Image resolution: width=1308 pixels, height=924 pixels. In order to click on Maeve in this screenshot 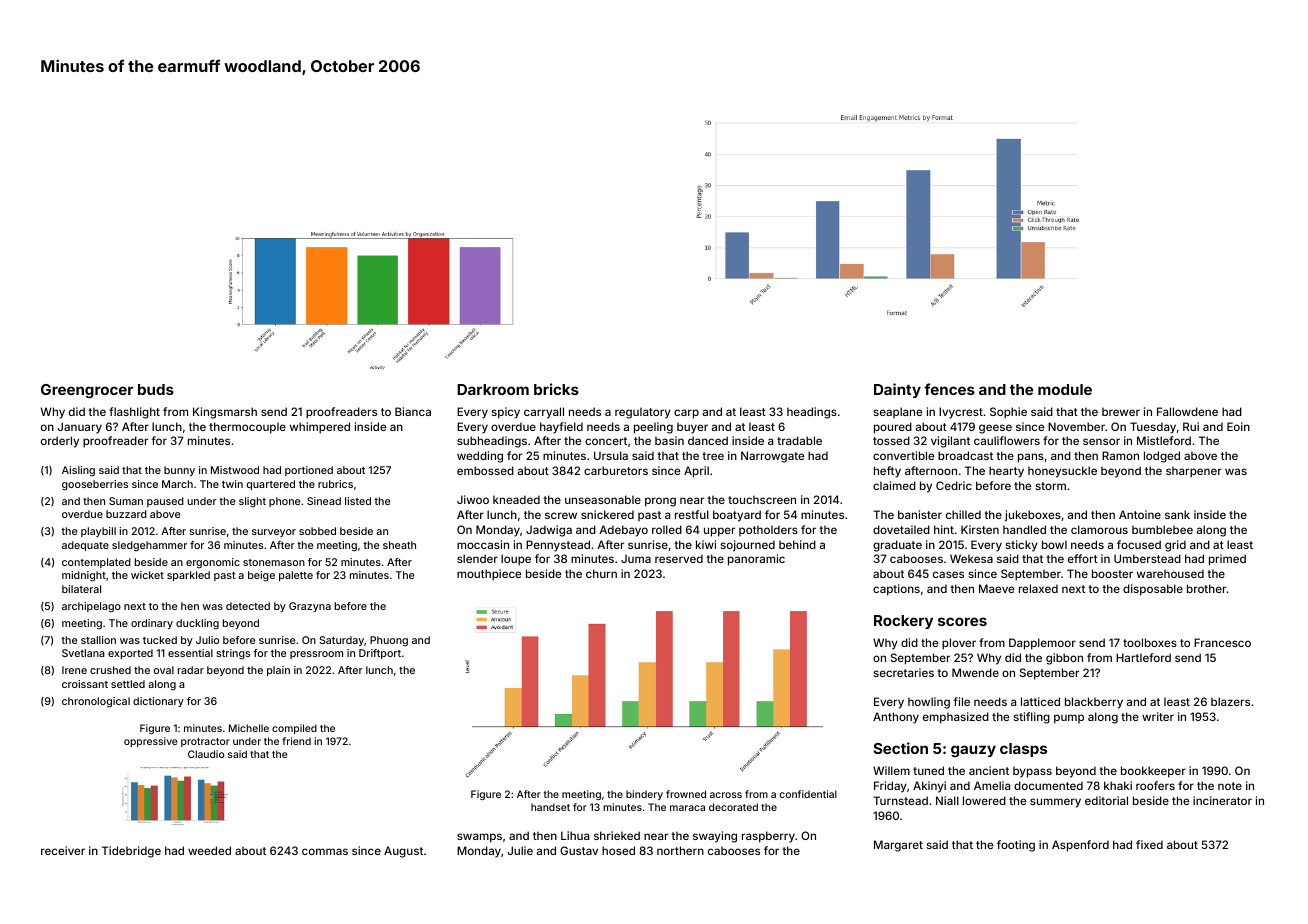, I will do `click(996, 588)`.
